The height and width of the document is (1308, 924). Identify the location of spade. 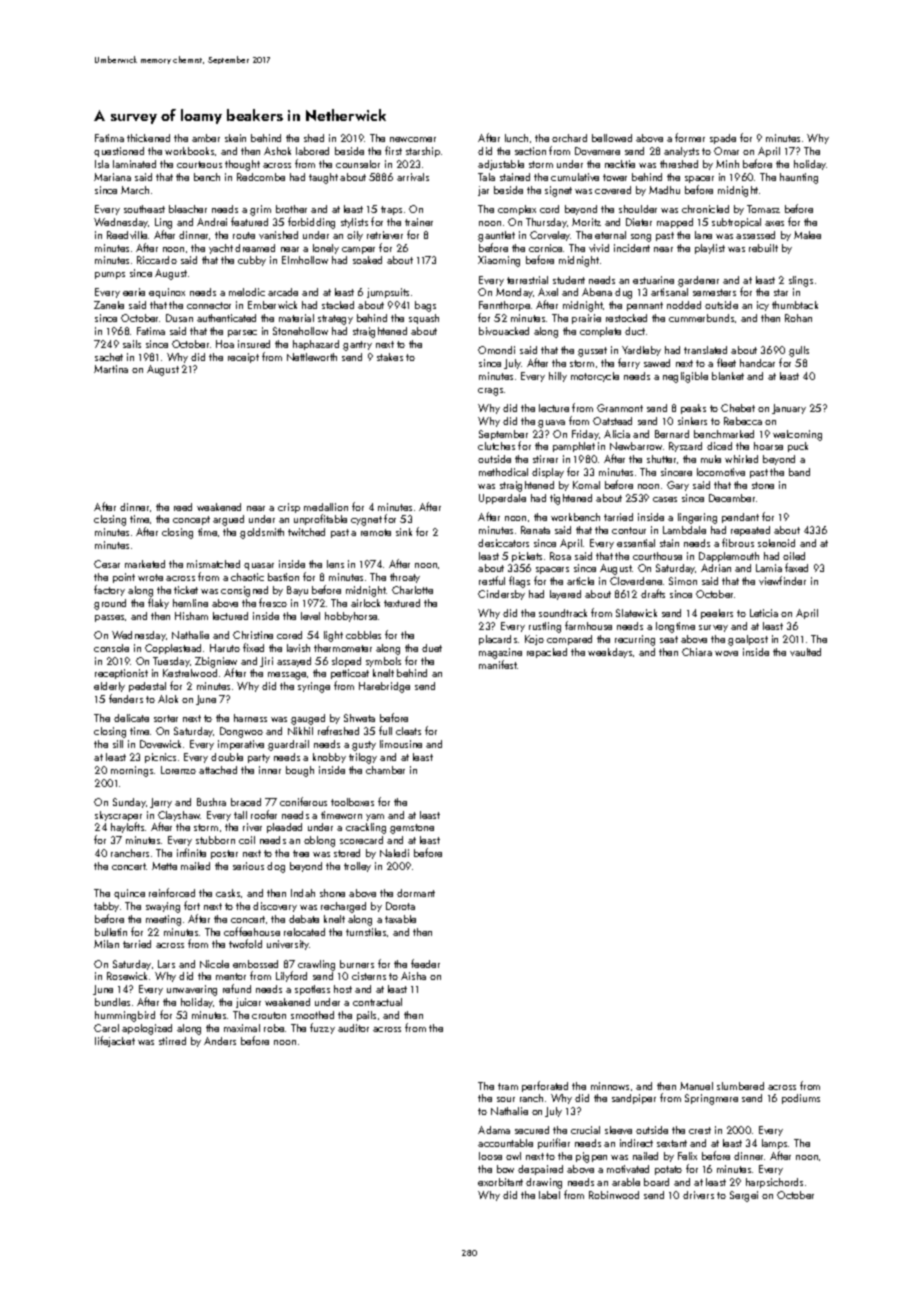
(723, 139).
